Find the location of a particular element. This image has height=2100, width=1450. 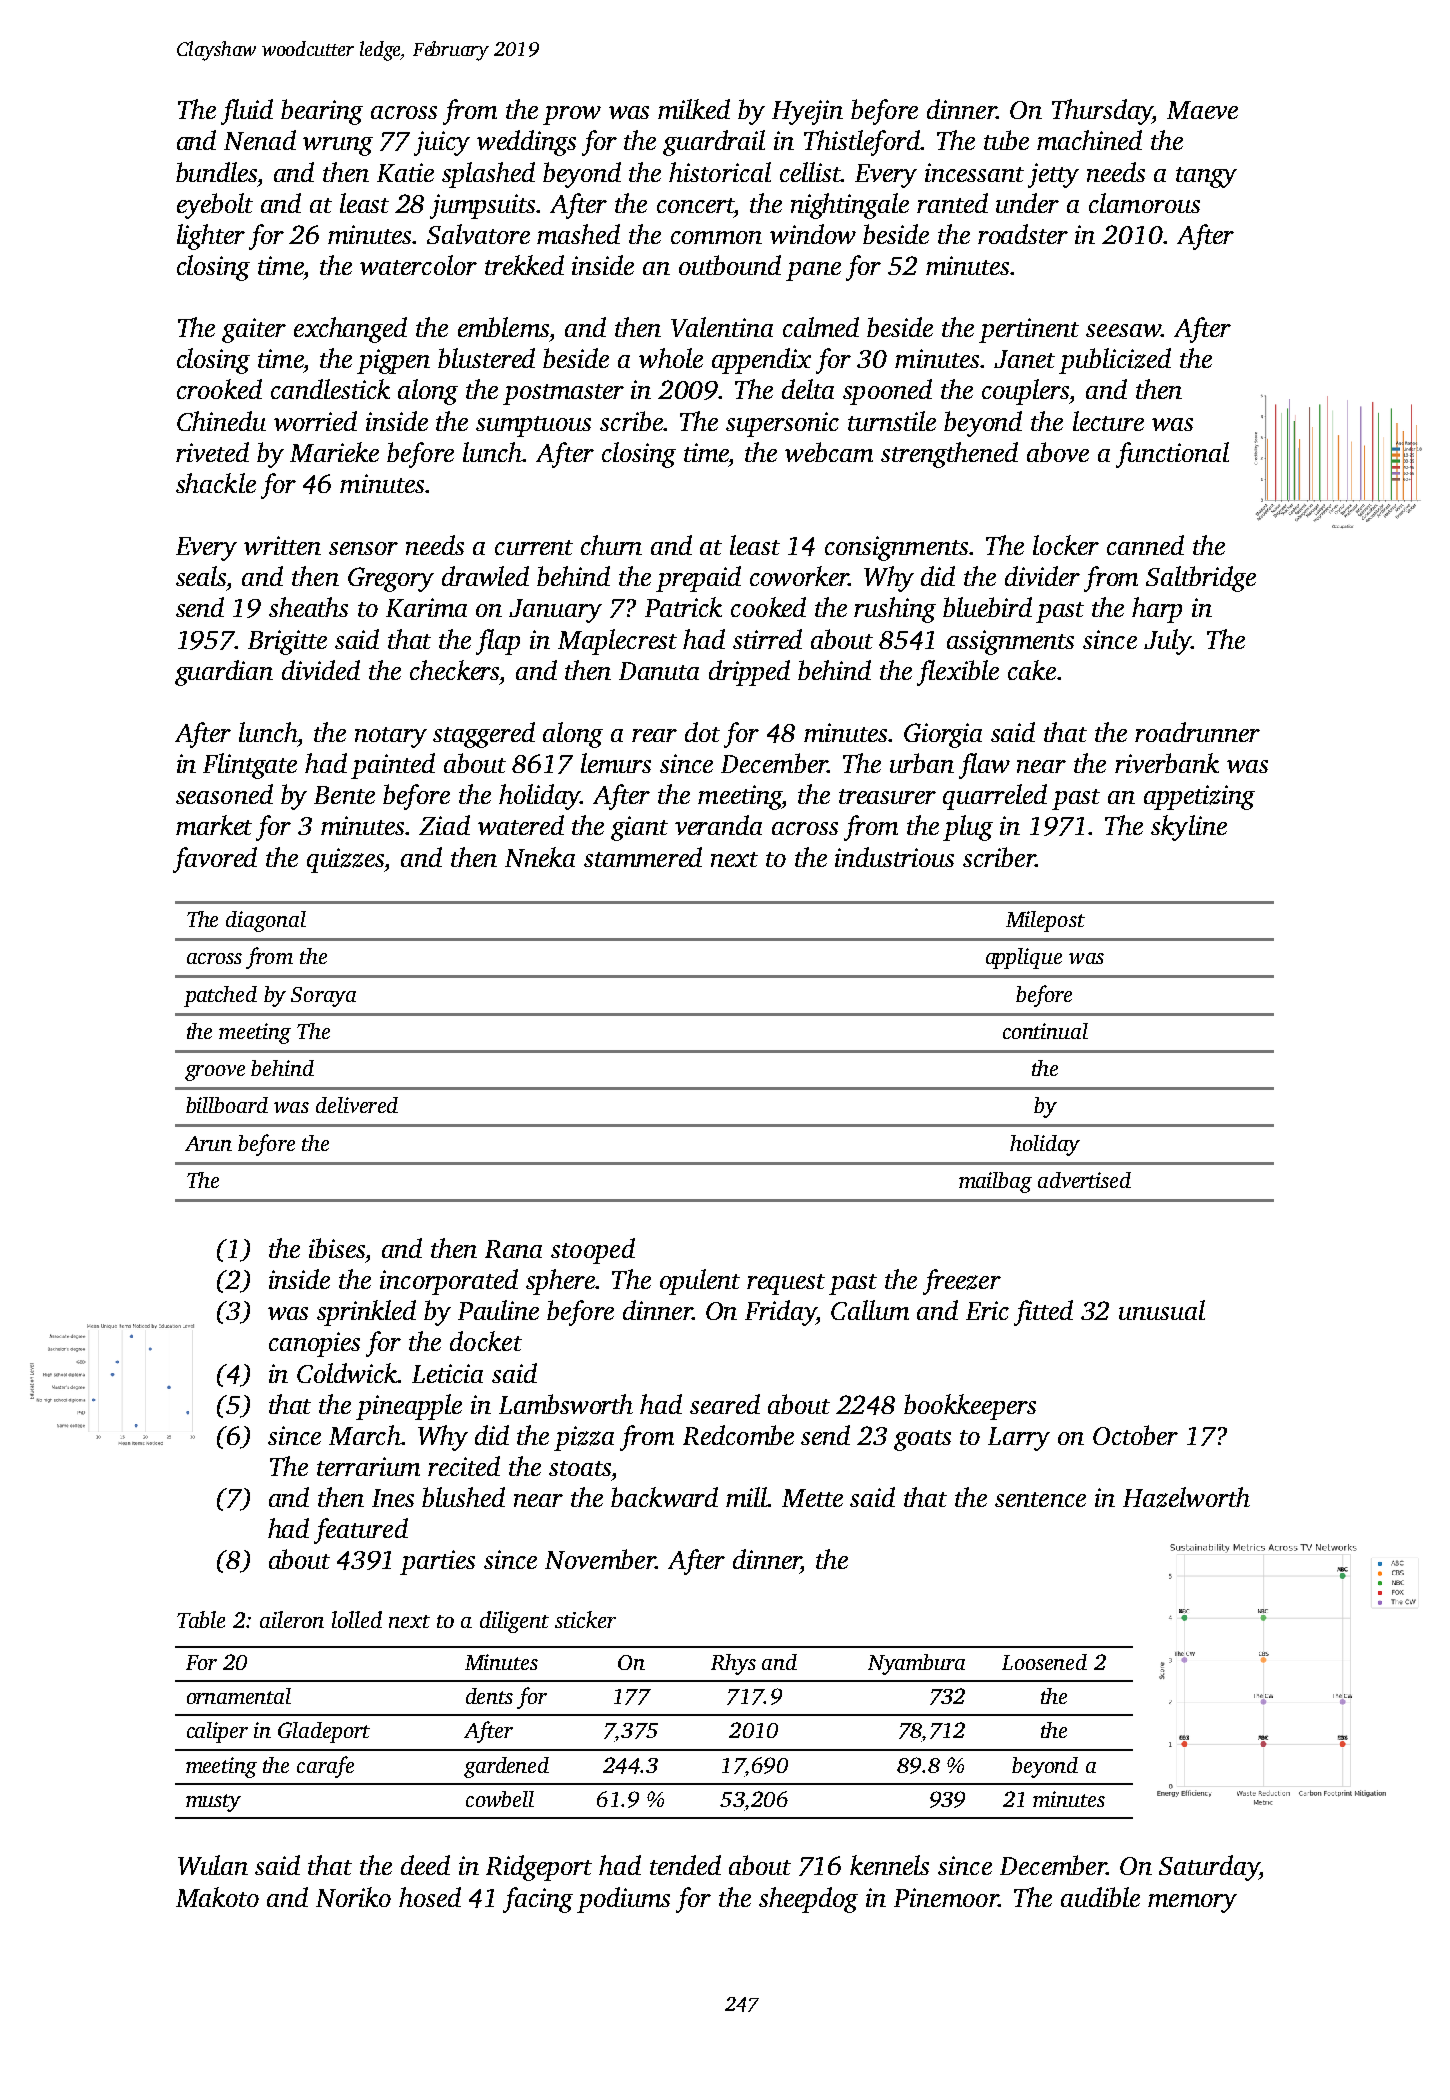

unusual is located at coordinates (1162, 1310).
